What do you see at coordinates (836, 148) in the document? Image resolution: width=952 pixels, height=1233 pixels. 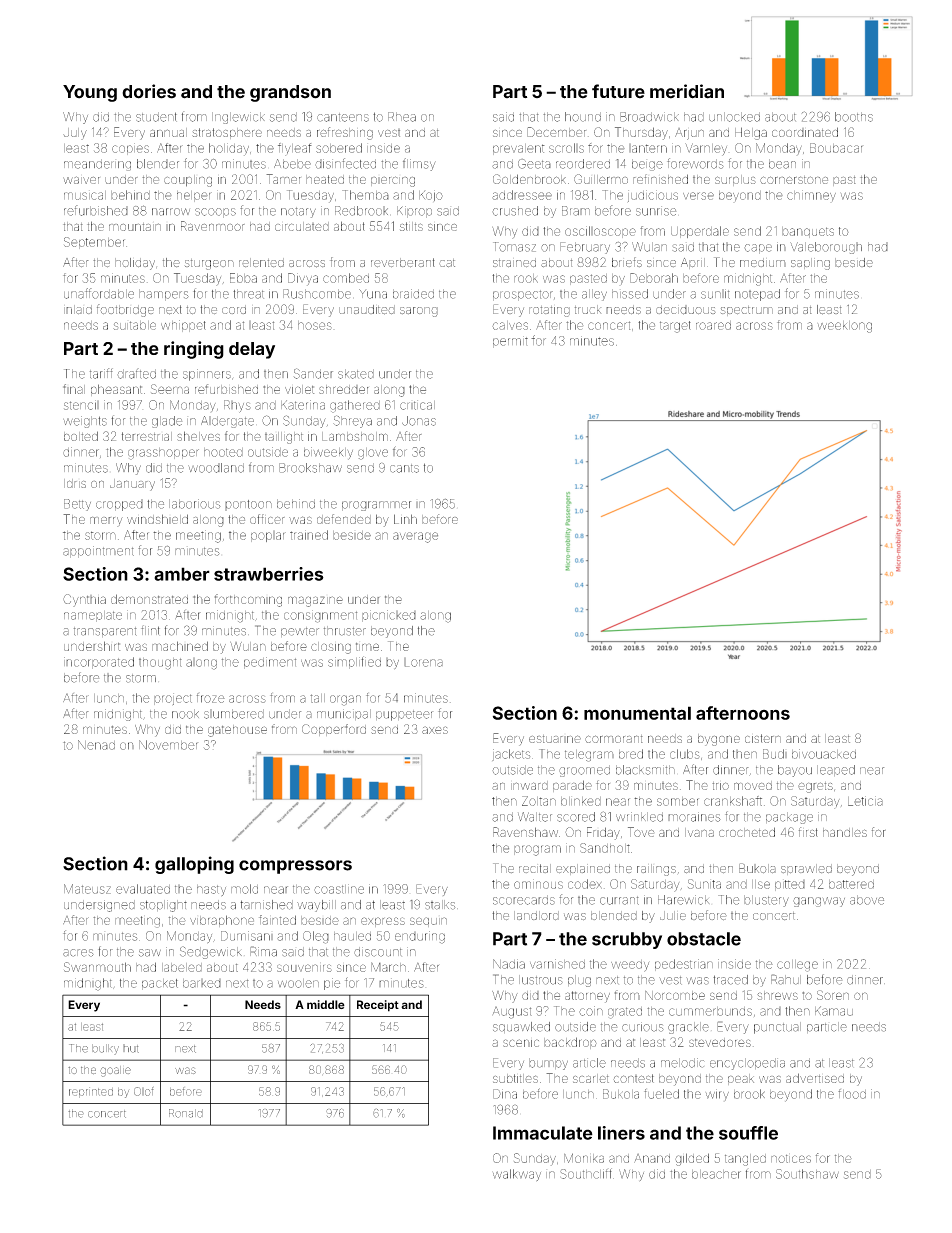 I see `Boubacar` at bounding box center [836, 148].
